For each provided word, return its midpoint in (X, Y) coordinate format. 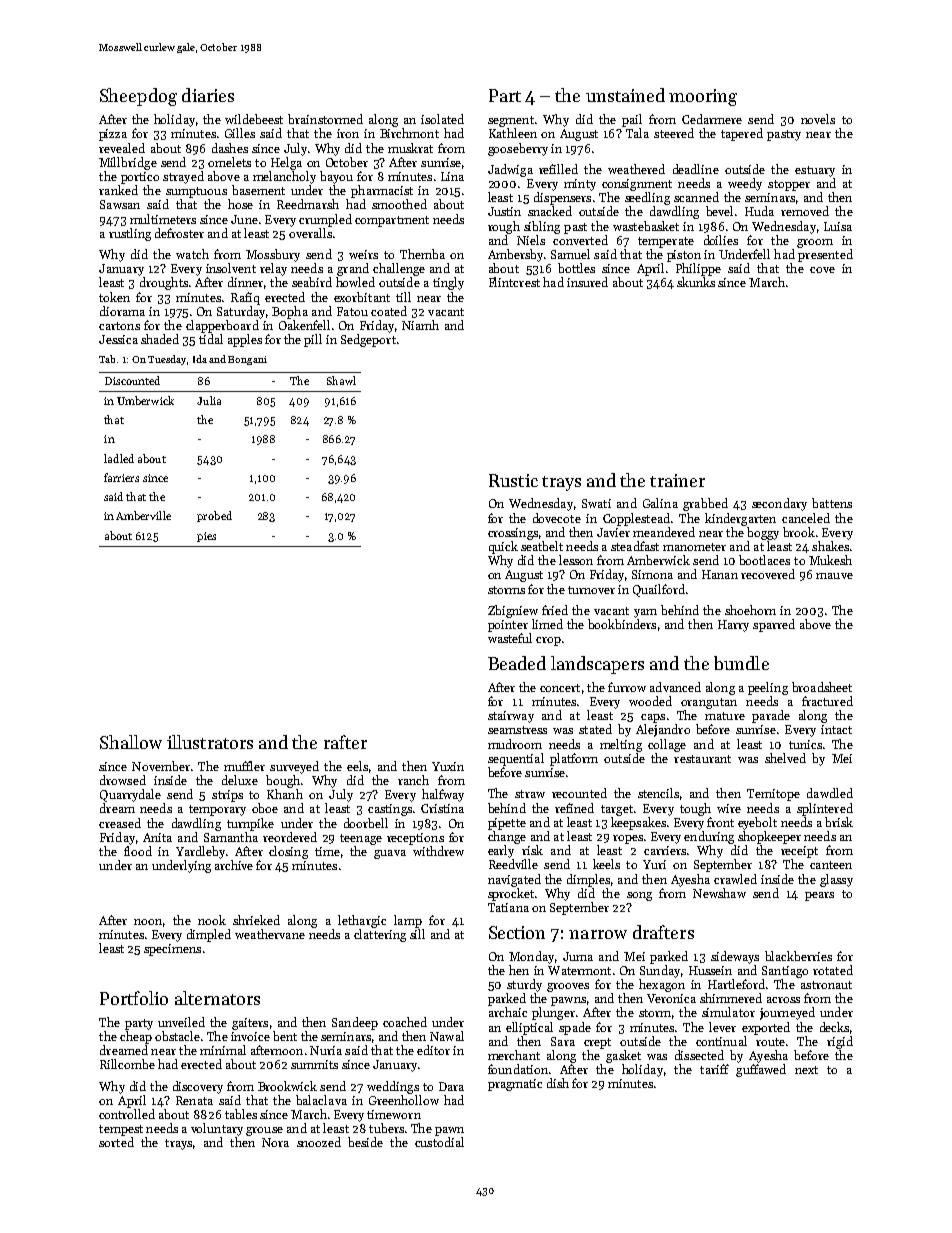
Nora (275, 1142)
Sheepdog (138, 97)
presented (825, 255)
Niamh (420, 325)
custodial (439, 1142)
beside (365, 1142)
